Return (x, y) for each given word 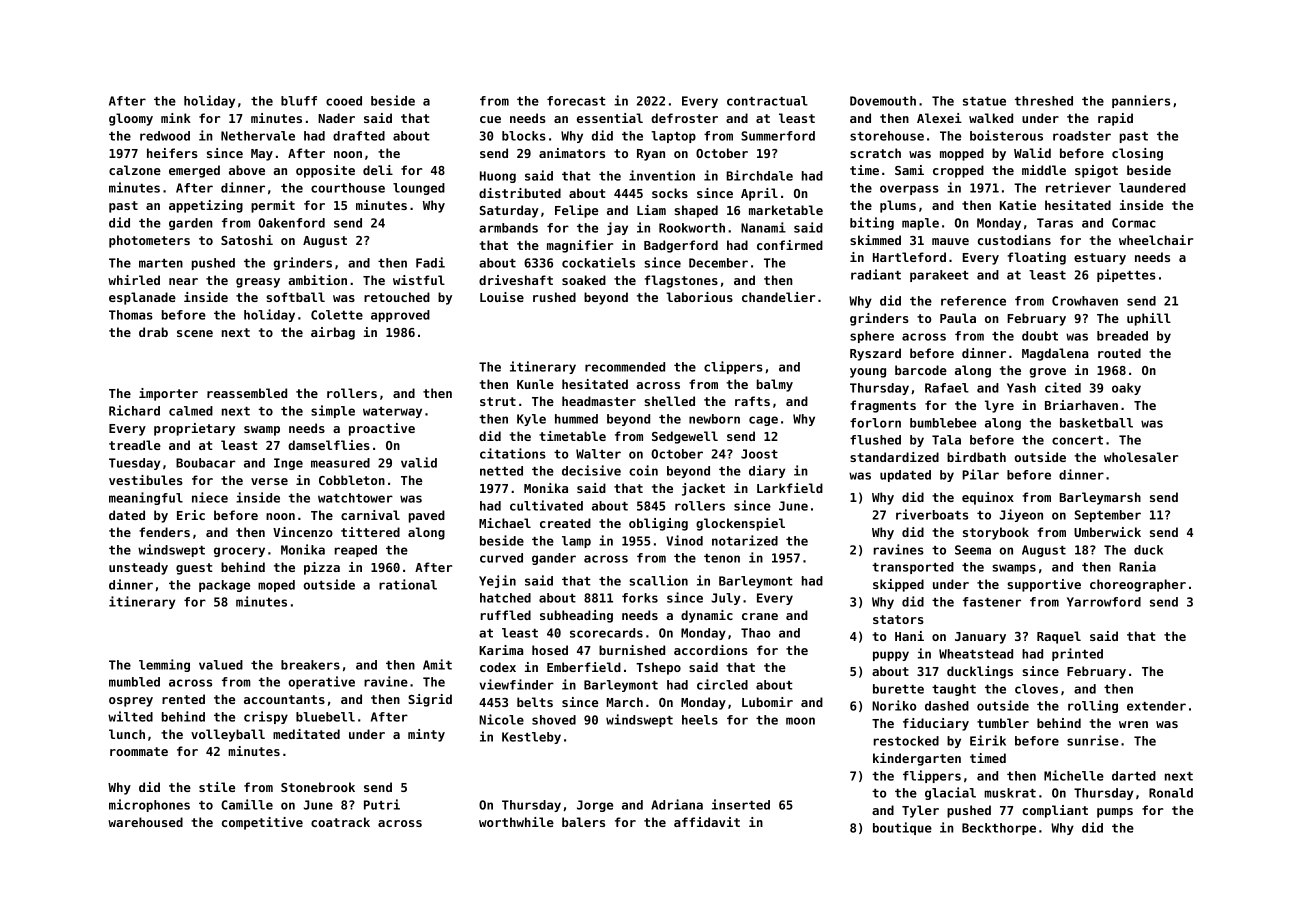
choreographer (1138, 585)
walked (991, 118)
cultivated (546, 505)
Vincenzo (303, 532)
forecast (576, 101)
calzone (135, 170)
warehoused (145, 822)
